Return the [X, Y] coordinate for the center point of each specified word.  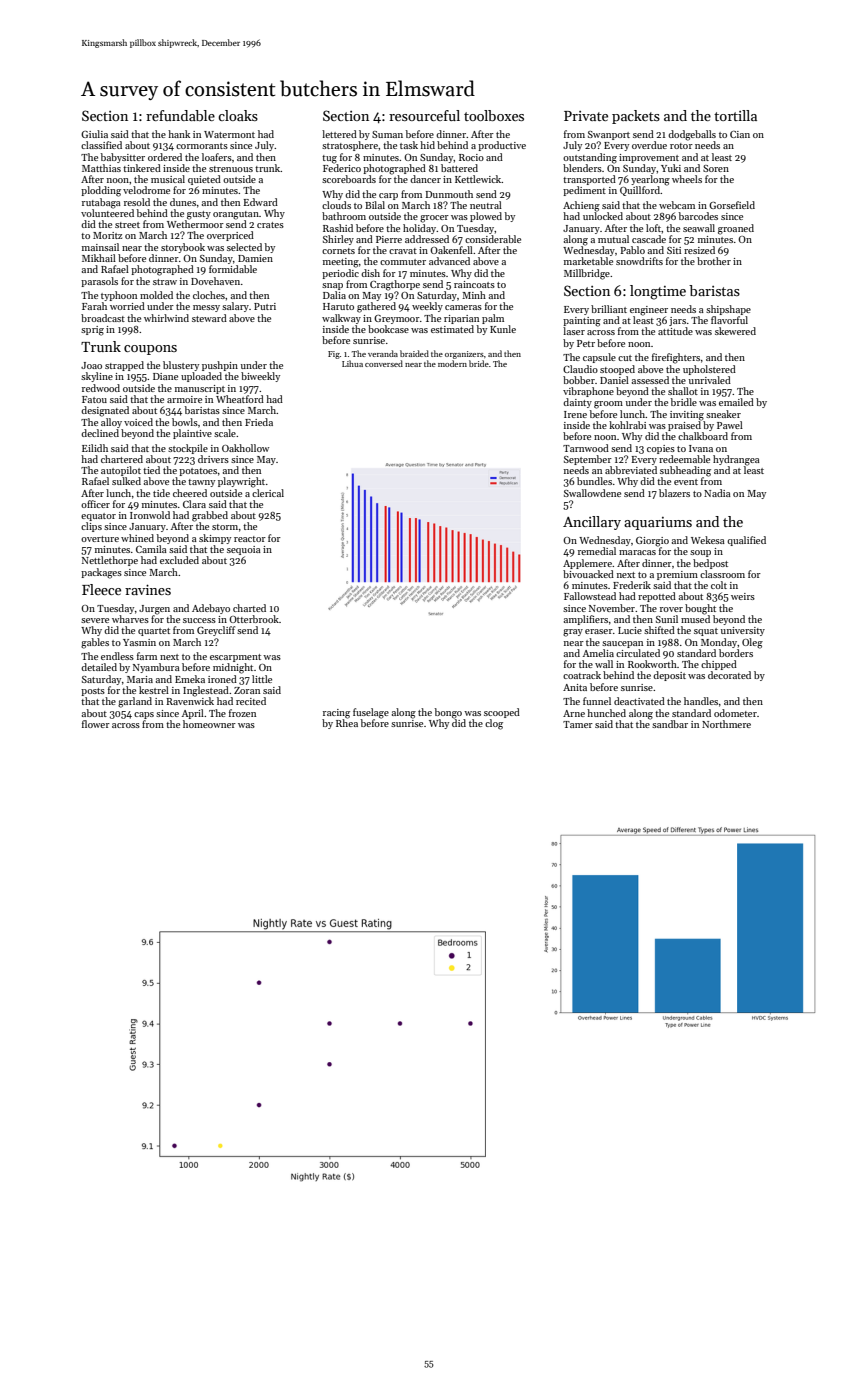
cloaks [238, 115]
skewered [735, 331]
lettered [339, 134]
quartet [154, 632]
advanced [449, 261]
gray [573, 633]
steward [209, 318]
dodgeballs [692, 135]
